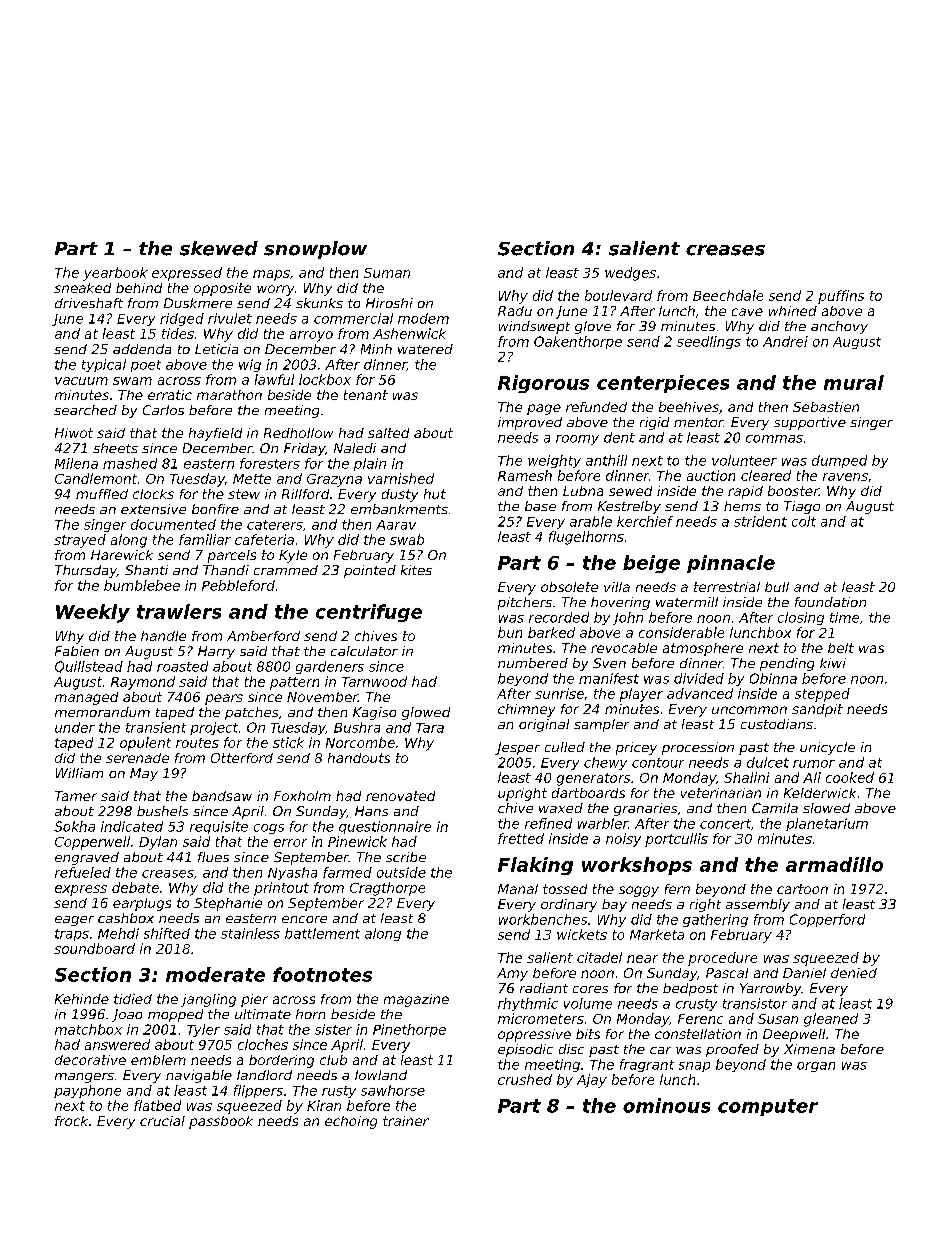 The width and height of the page is (952, 1233). What do you see at coordinates (208, 1000) in the page?
I see `jangling` at bounding box center [208, 1000].
